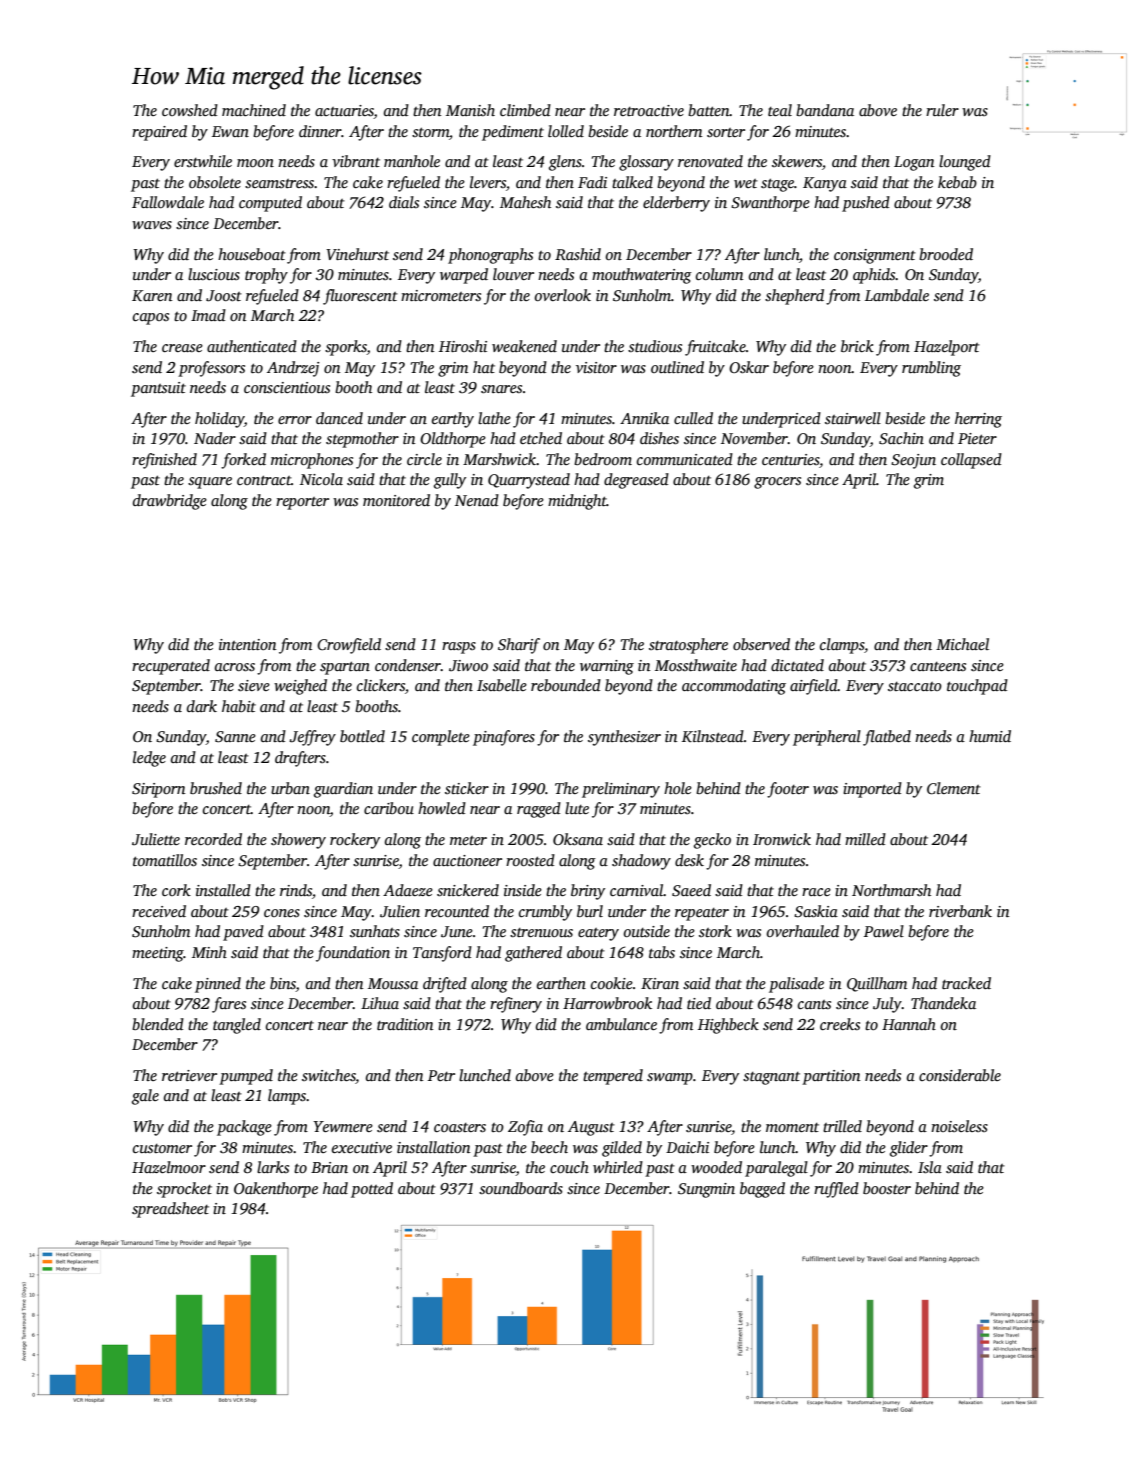  I want to click on Sungmin, so click(706, 1190).
